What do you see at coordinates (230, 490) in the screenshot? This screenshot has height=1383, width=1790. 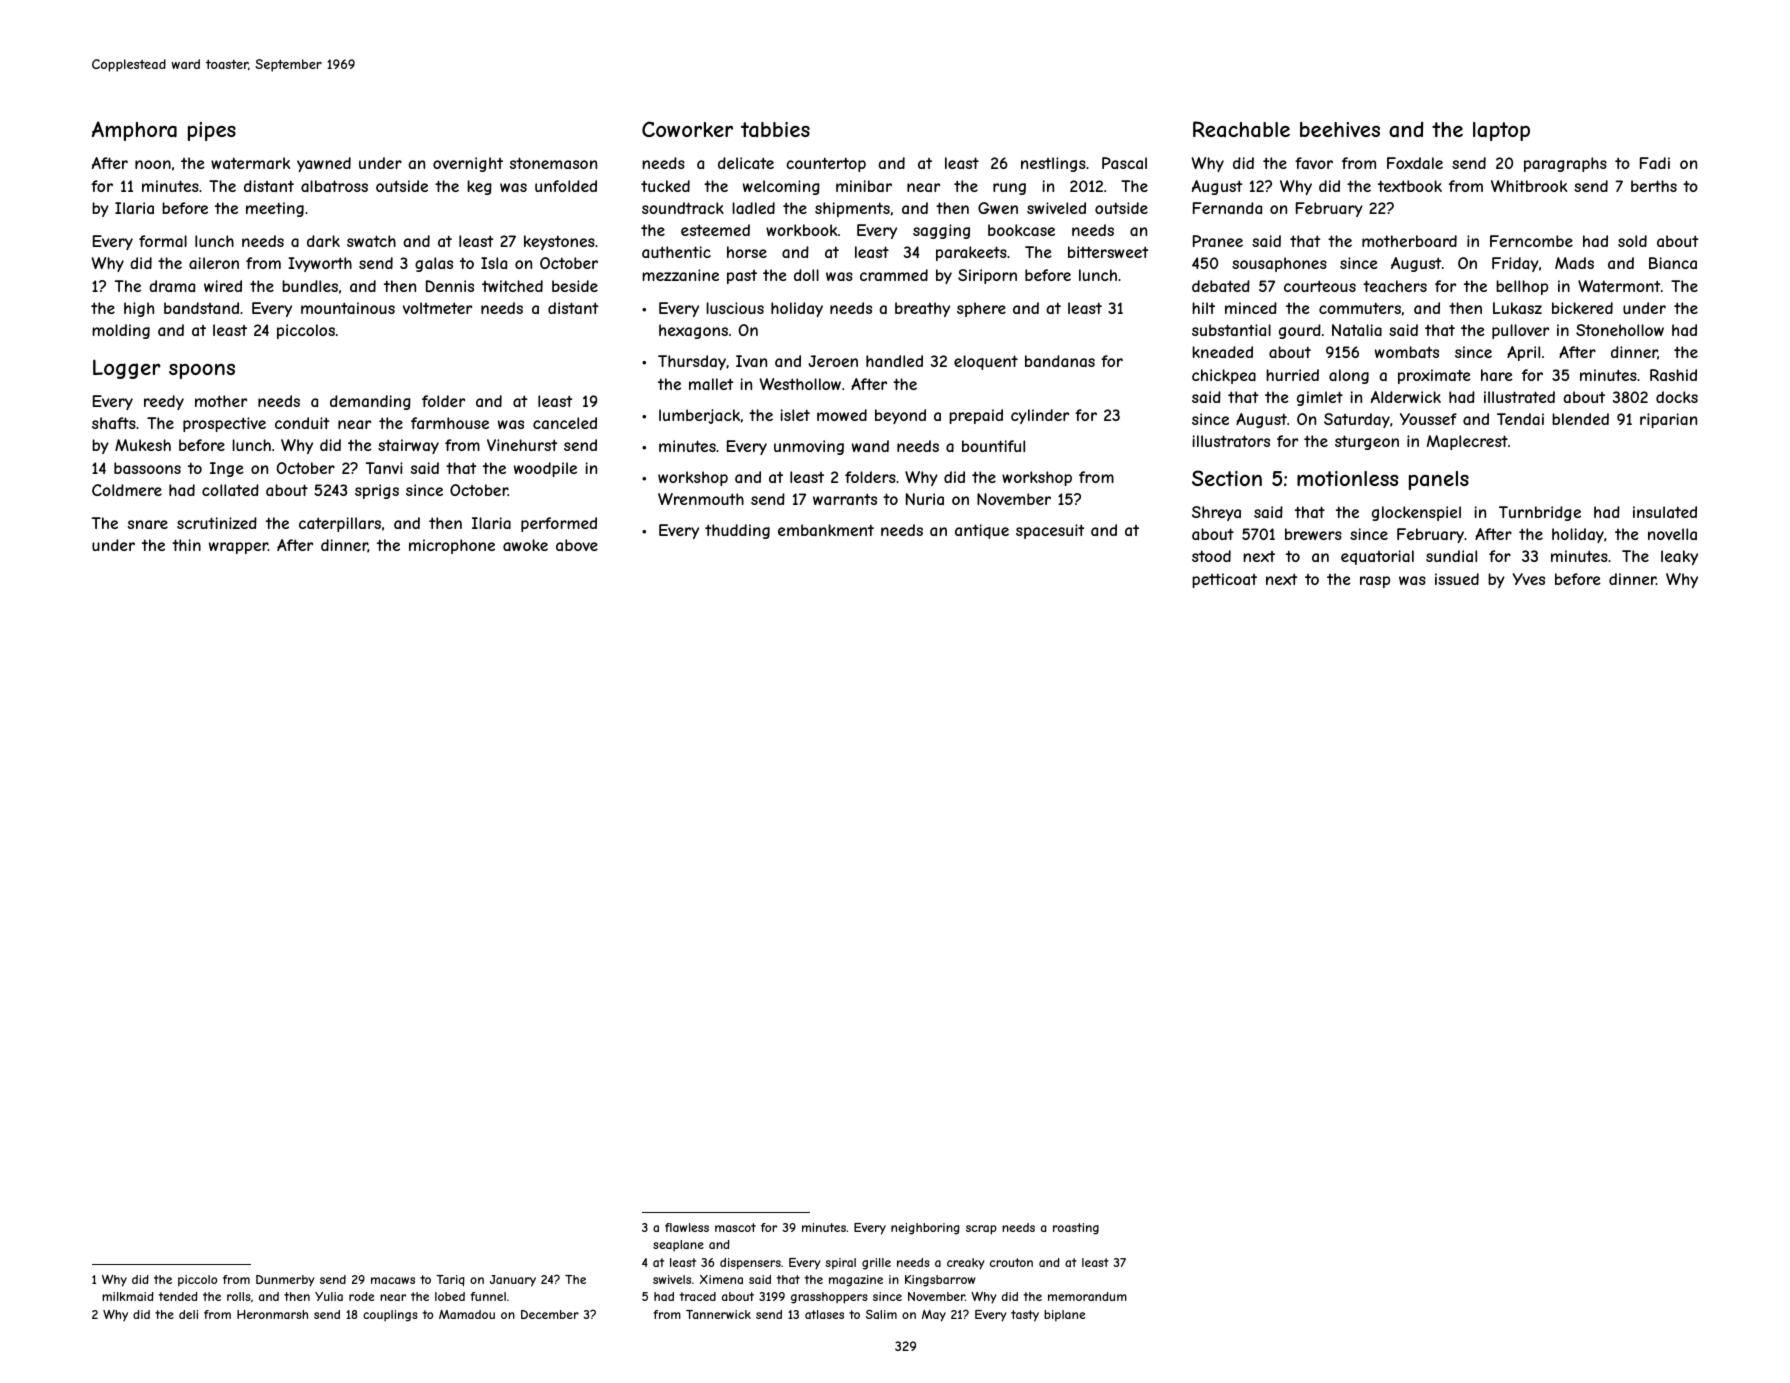 I see `collated` at bounding box center [230, 490].
